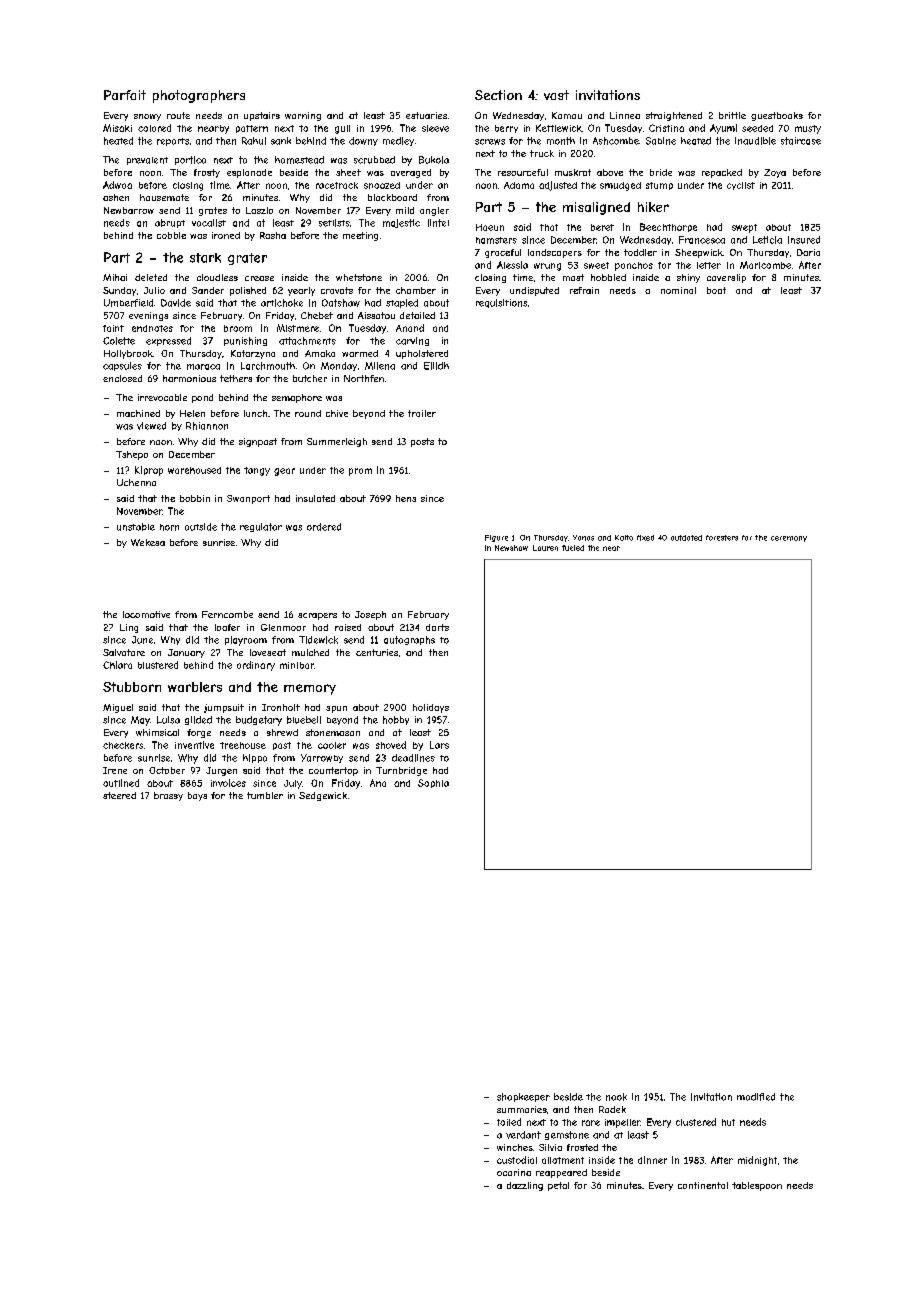 This document has height=1308, width=924. I want to click on modified, so click(756, 1097).
